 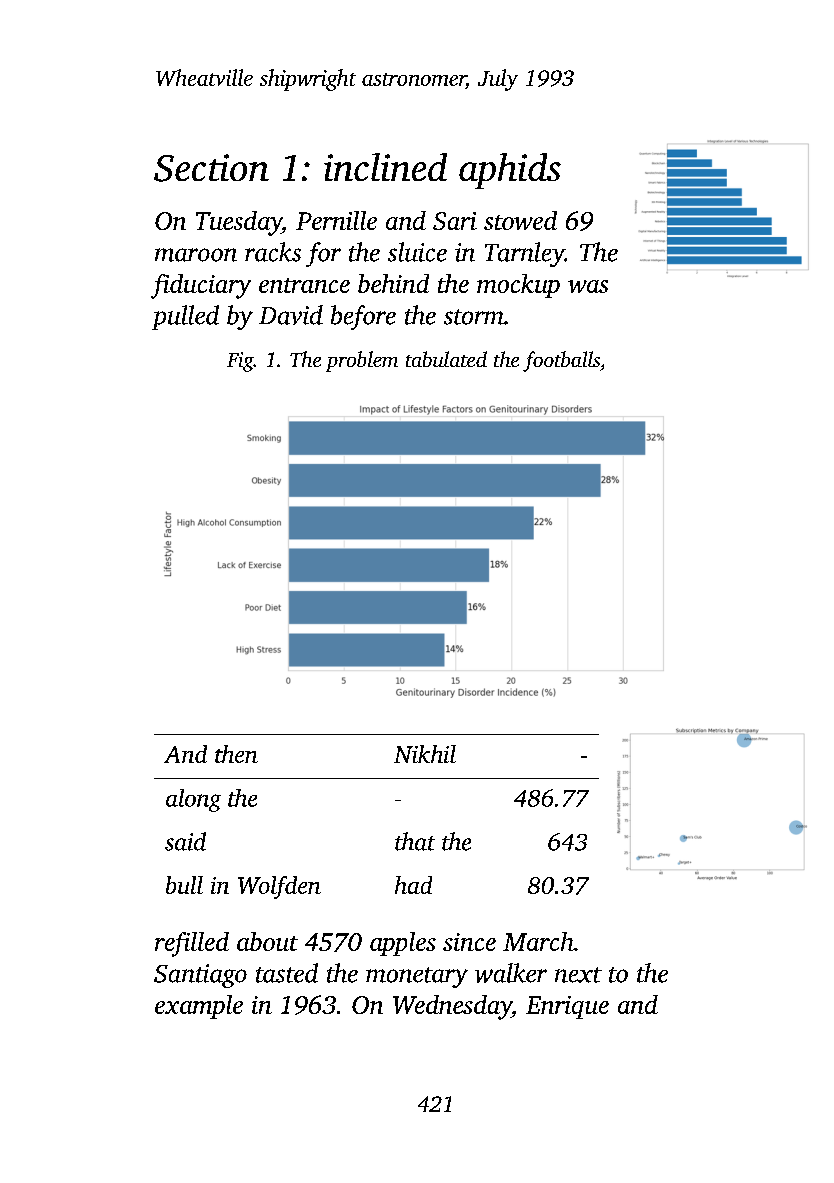 What do you see at coordinates (578, 975) in the screenshot?
I see `next` at bounding box center [578, 975].
